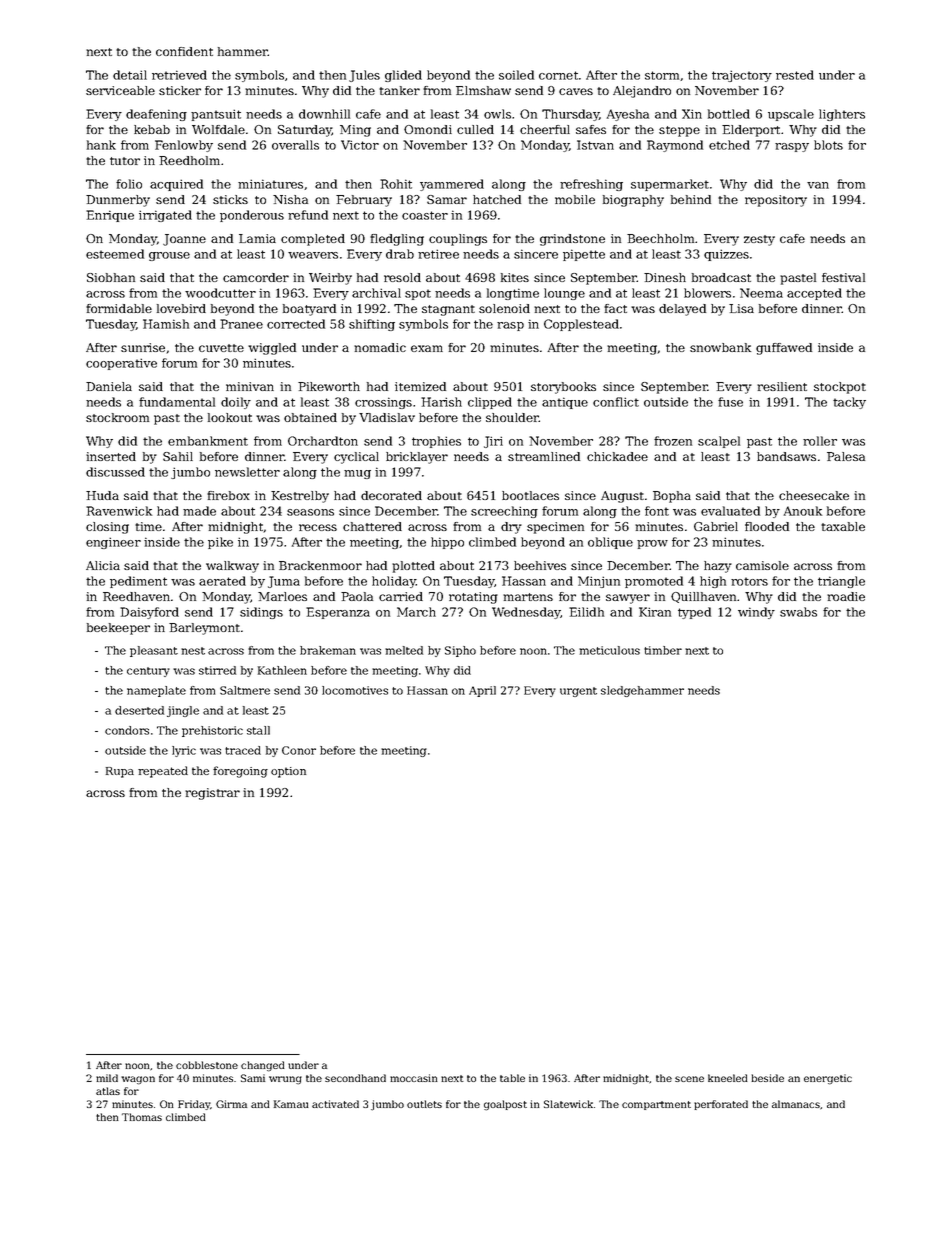 The width and height of the page is (952, 1233). I want to click on condors, so click(127, 730).
